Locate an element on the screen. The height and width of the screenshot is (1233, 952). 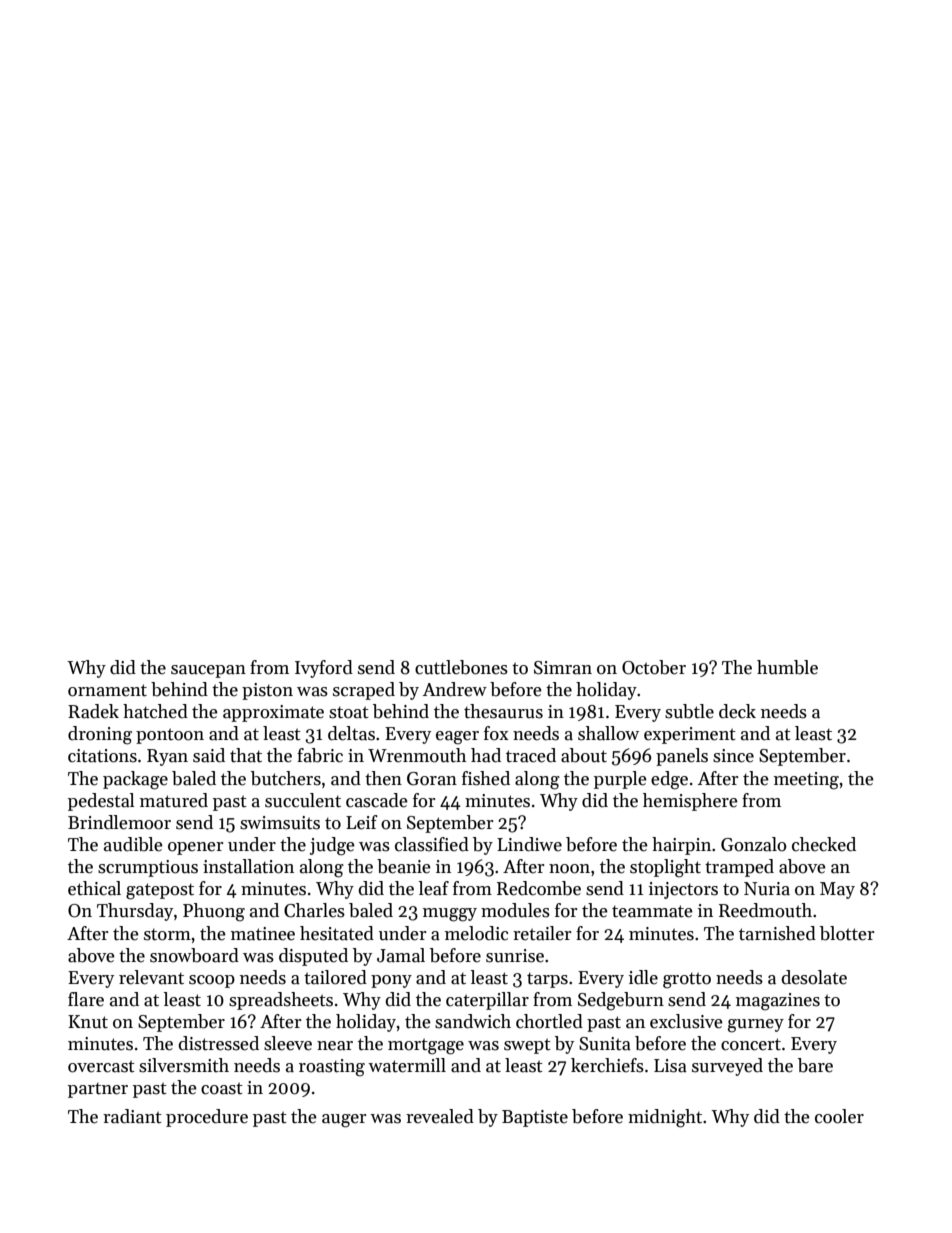
humble is located at coordinates (787, 667).
